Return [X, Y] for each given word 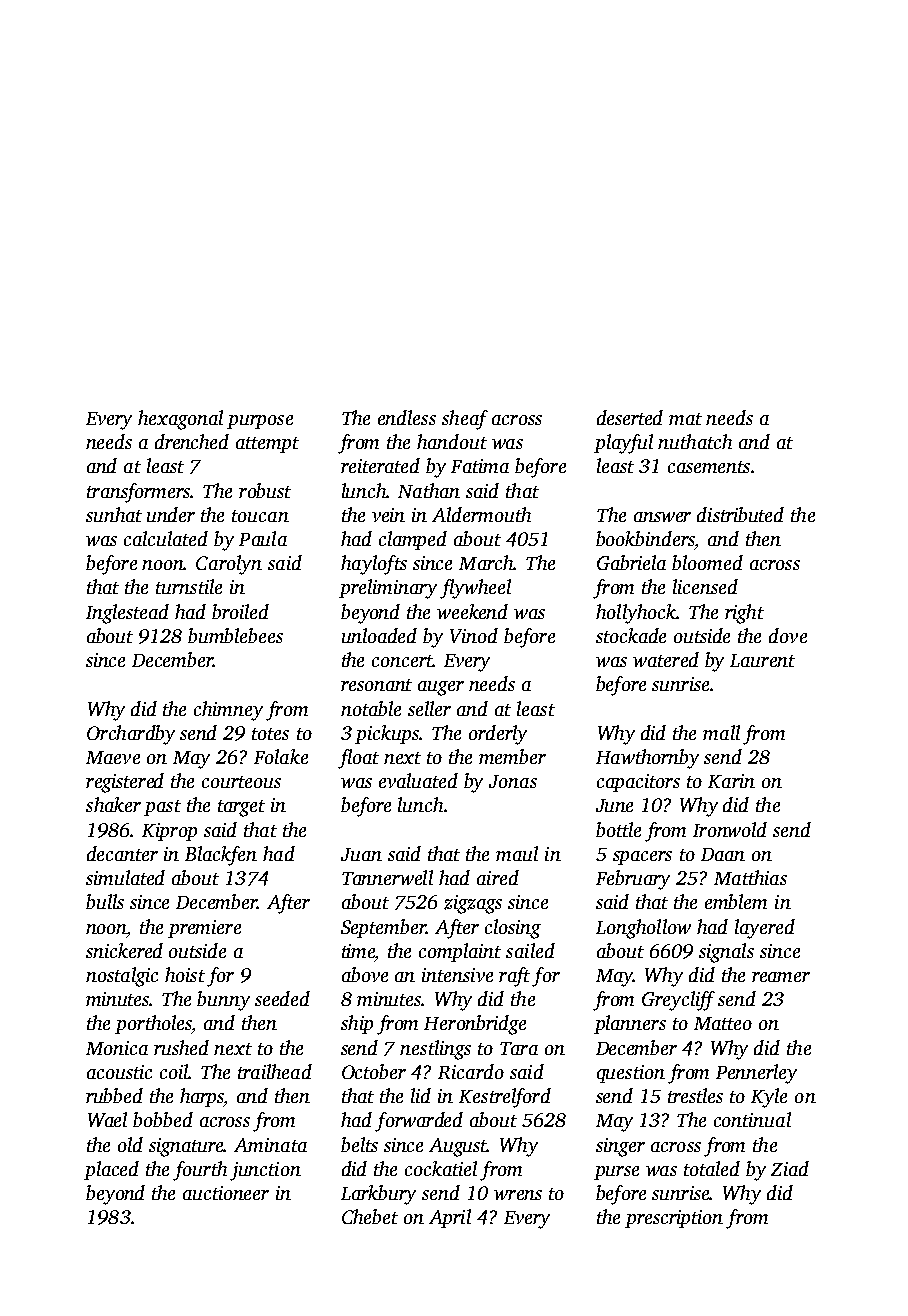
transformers [139, 493]
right [744, 614]
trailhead [275, 1071]
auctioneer [226, 1193]
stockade [631, 635]
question [631, 1074]
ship [357, 1024]
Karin [731, 781]
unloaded [379, 635]
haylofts [374, 565]
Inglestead [127, 614]
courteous [241, 782]
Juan [361, 854]
